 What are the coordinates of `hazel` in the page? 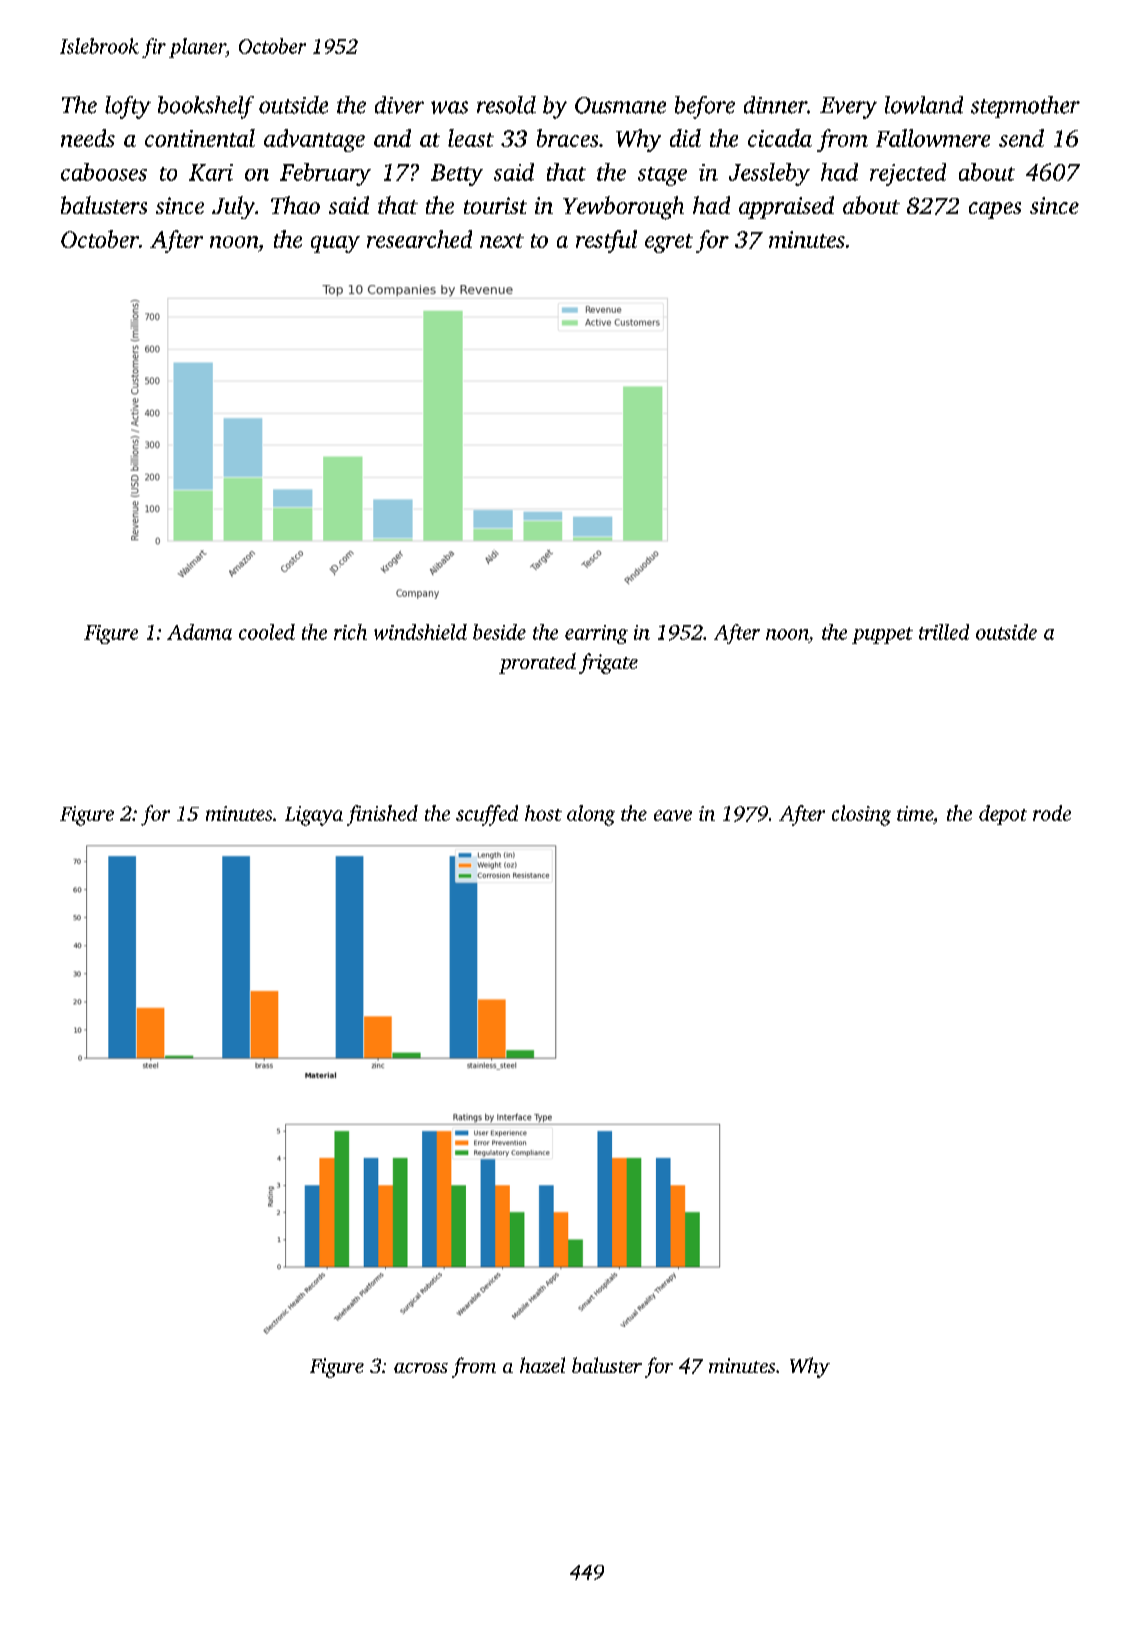 It's located at (542, 1365).
